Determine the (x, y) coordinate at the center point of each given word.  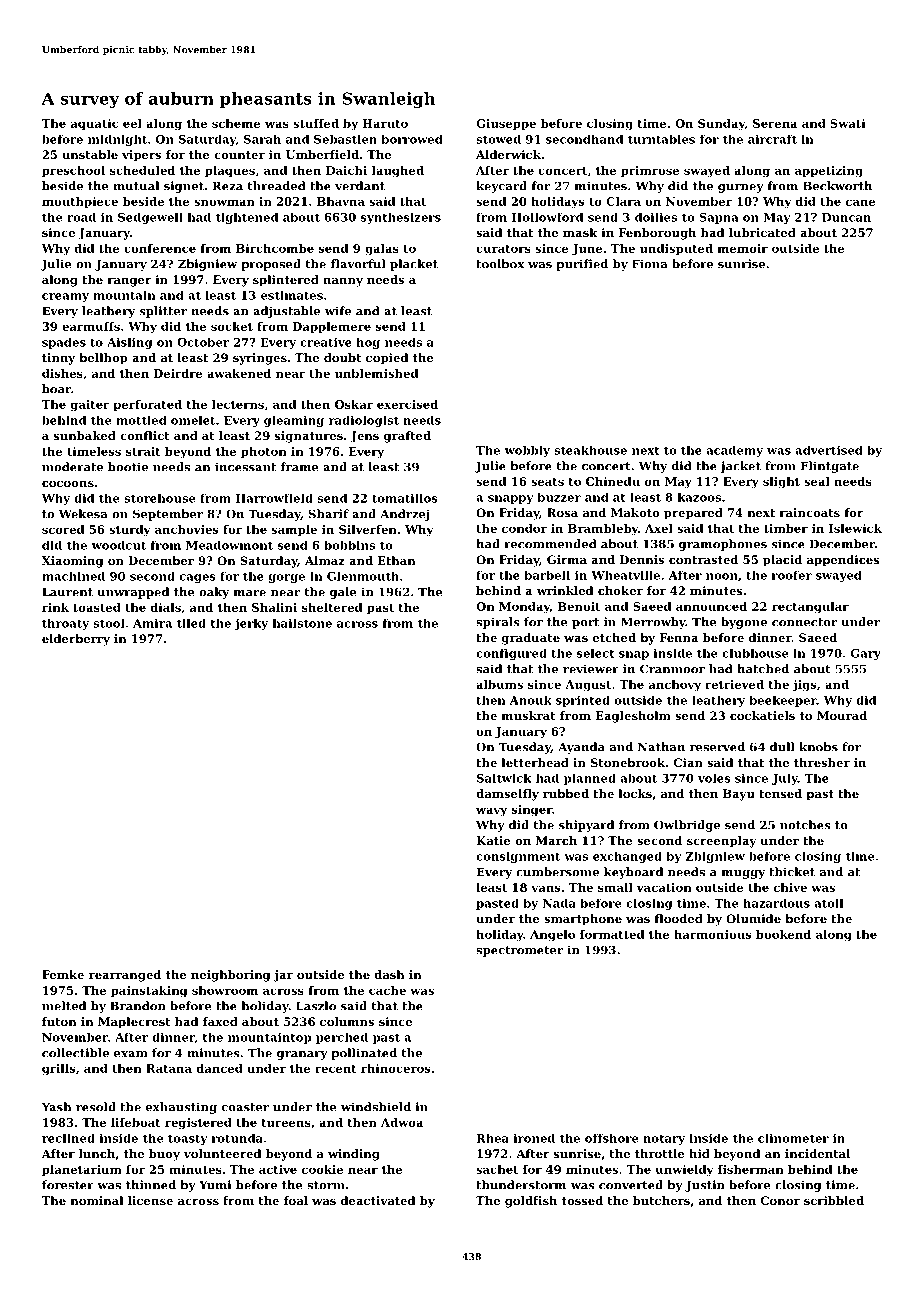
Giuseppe (506, 124)
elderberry (76, 640)
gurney (741, 188)
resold (96, 1107)
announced (711, 606)
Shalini (274, 607)
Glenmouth (363, 576)
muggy (743, 874)
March (556, 840)
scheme (236, 123)
